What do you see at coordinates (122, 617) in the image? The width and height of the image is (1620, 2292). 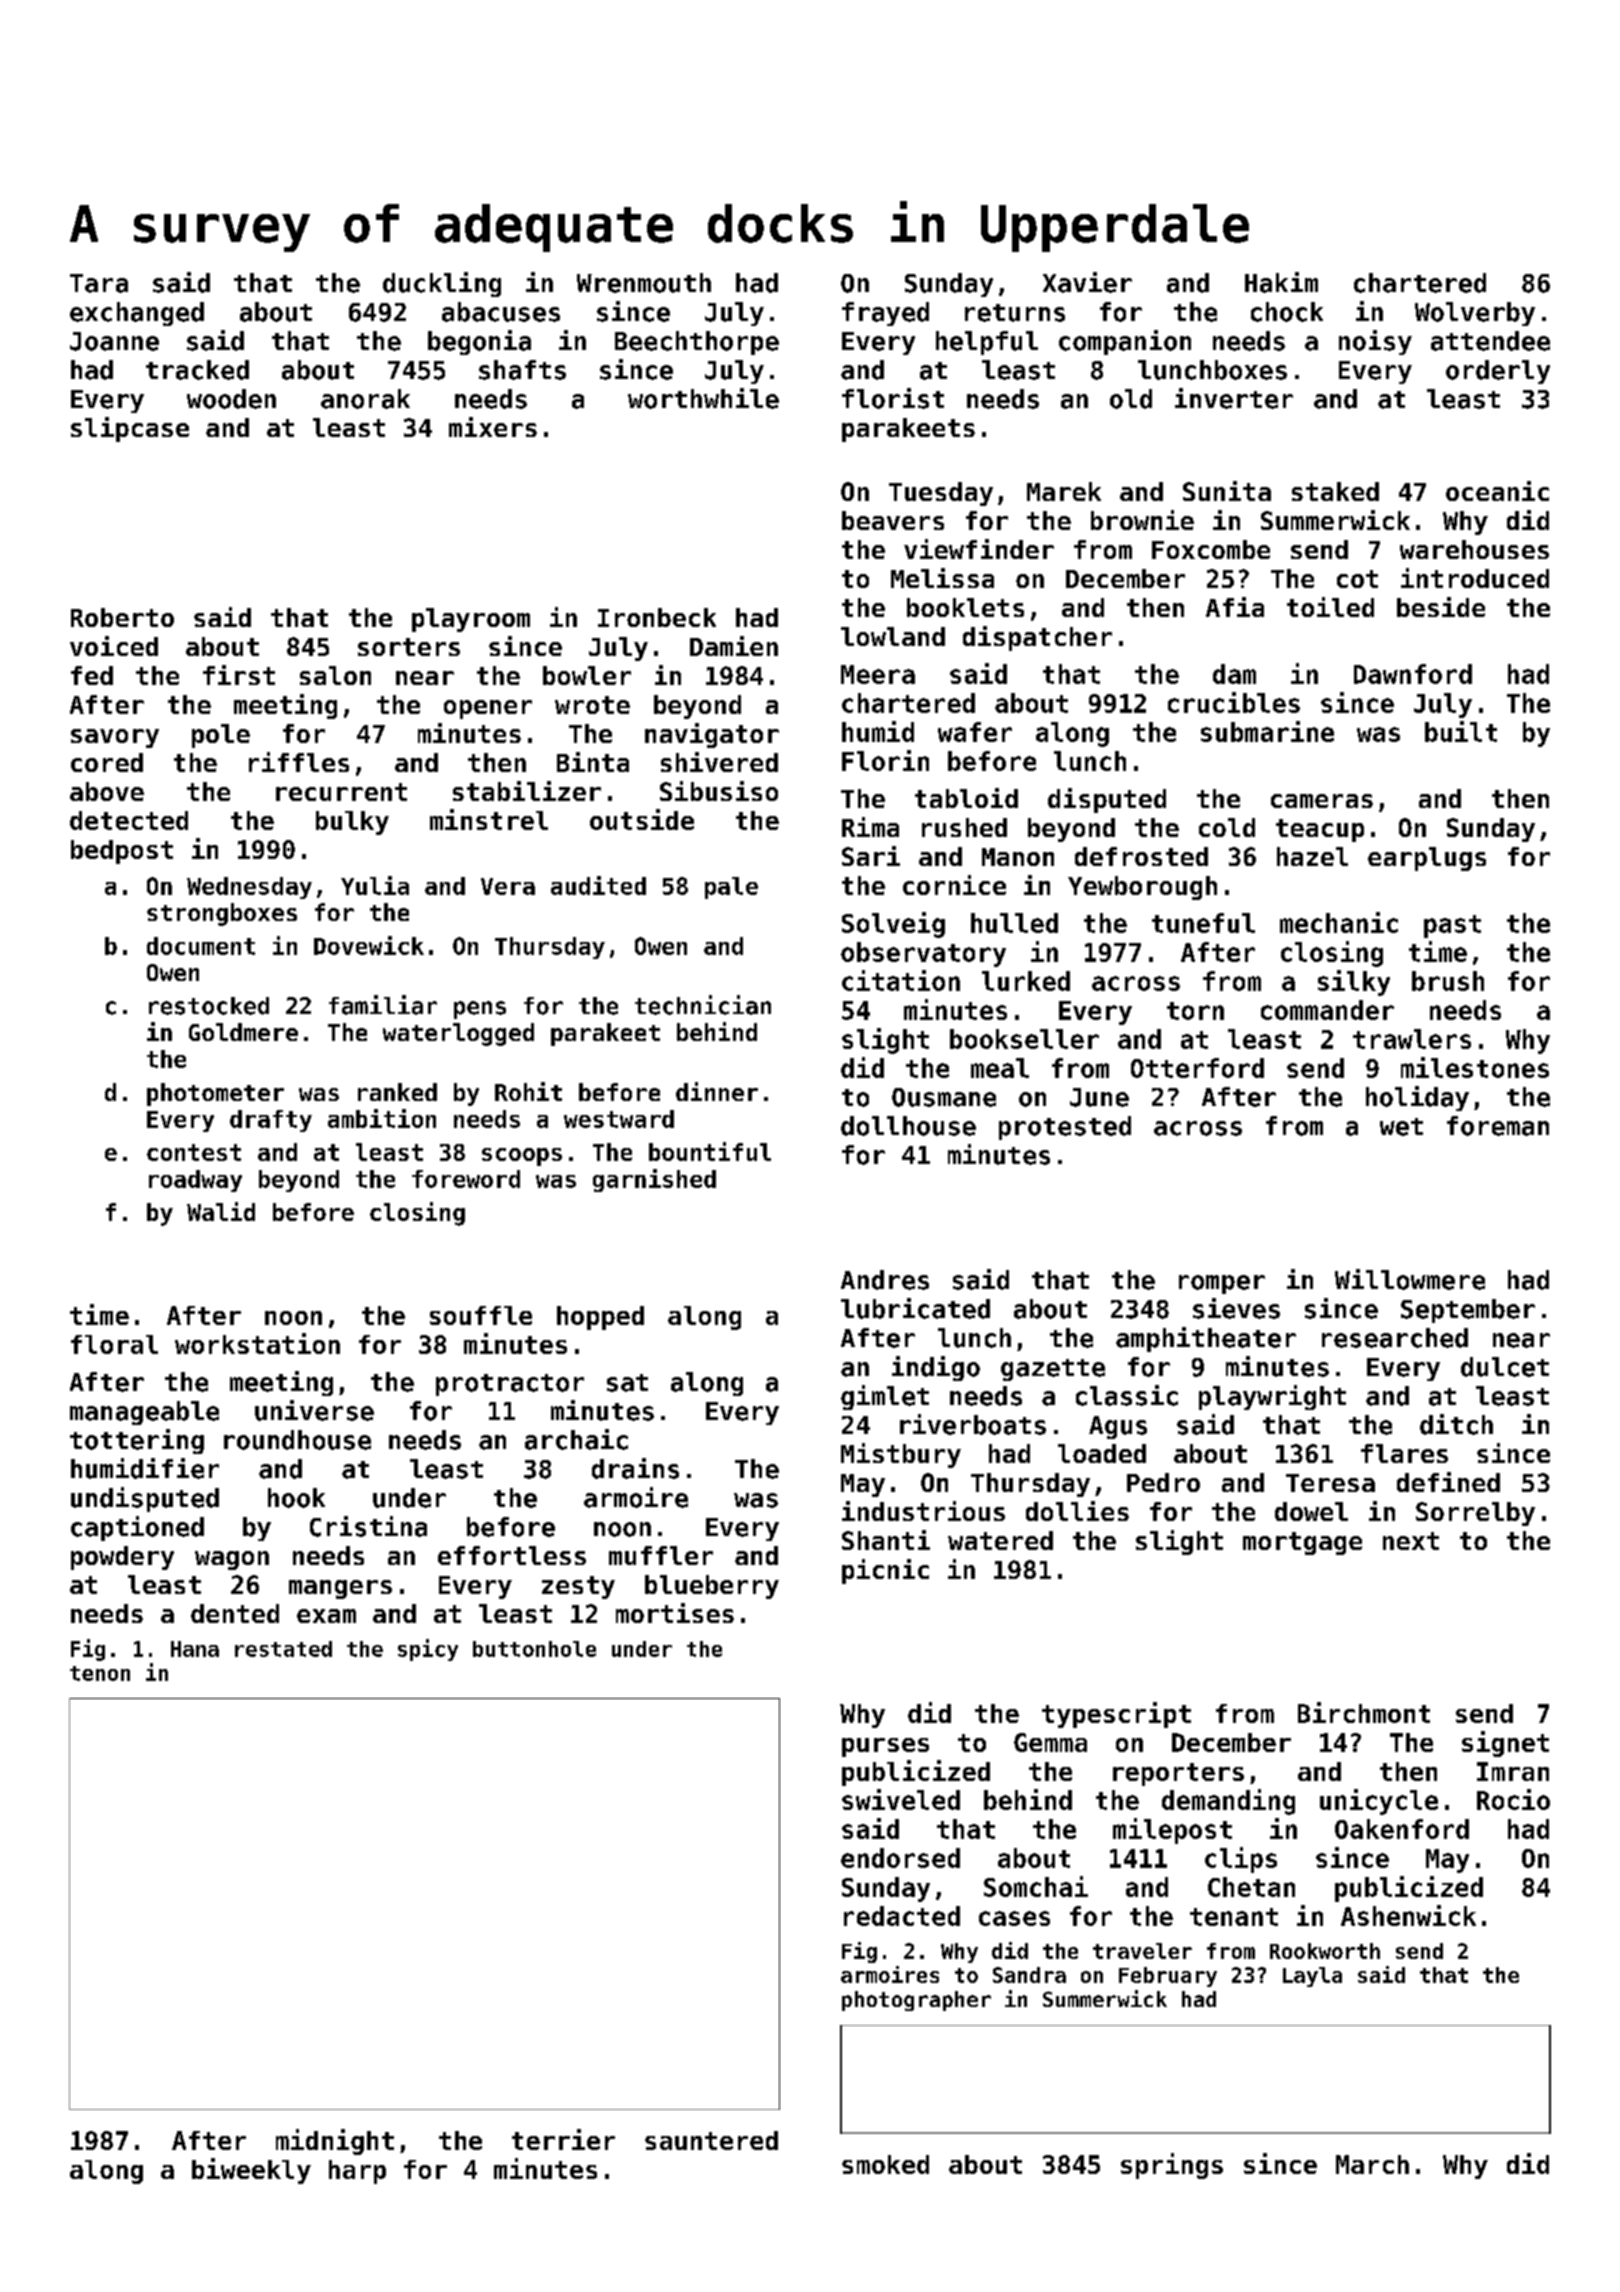 I see `Roberto` at bounding box center [122, 617].
